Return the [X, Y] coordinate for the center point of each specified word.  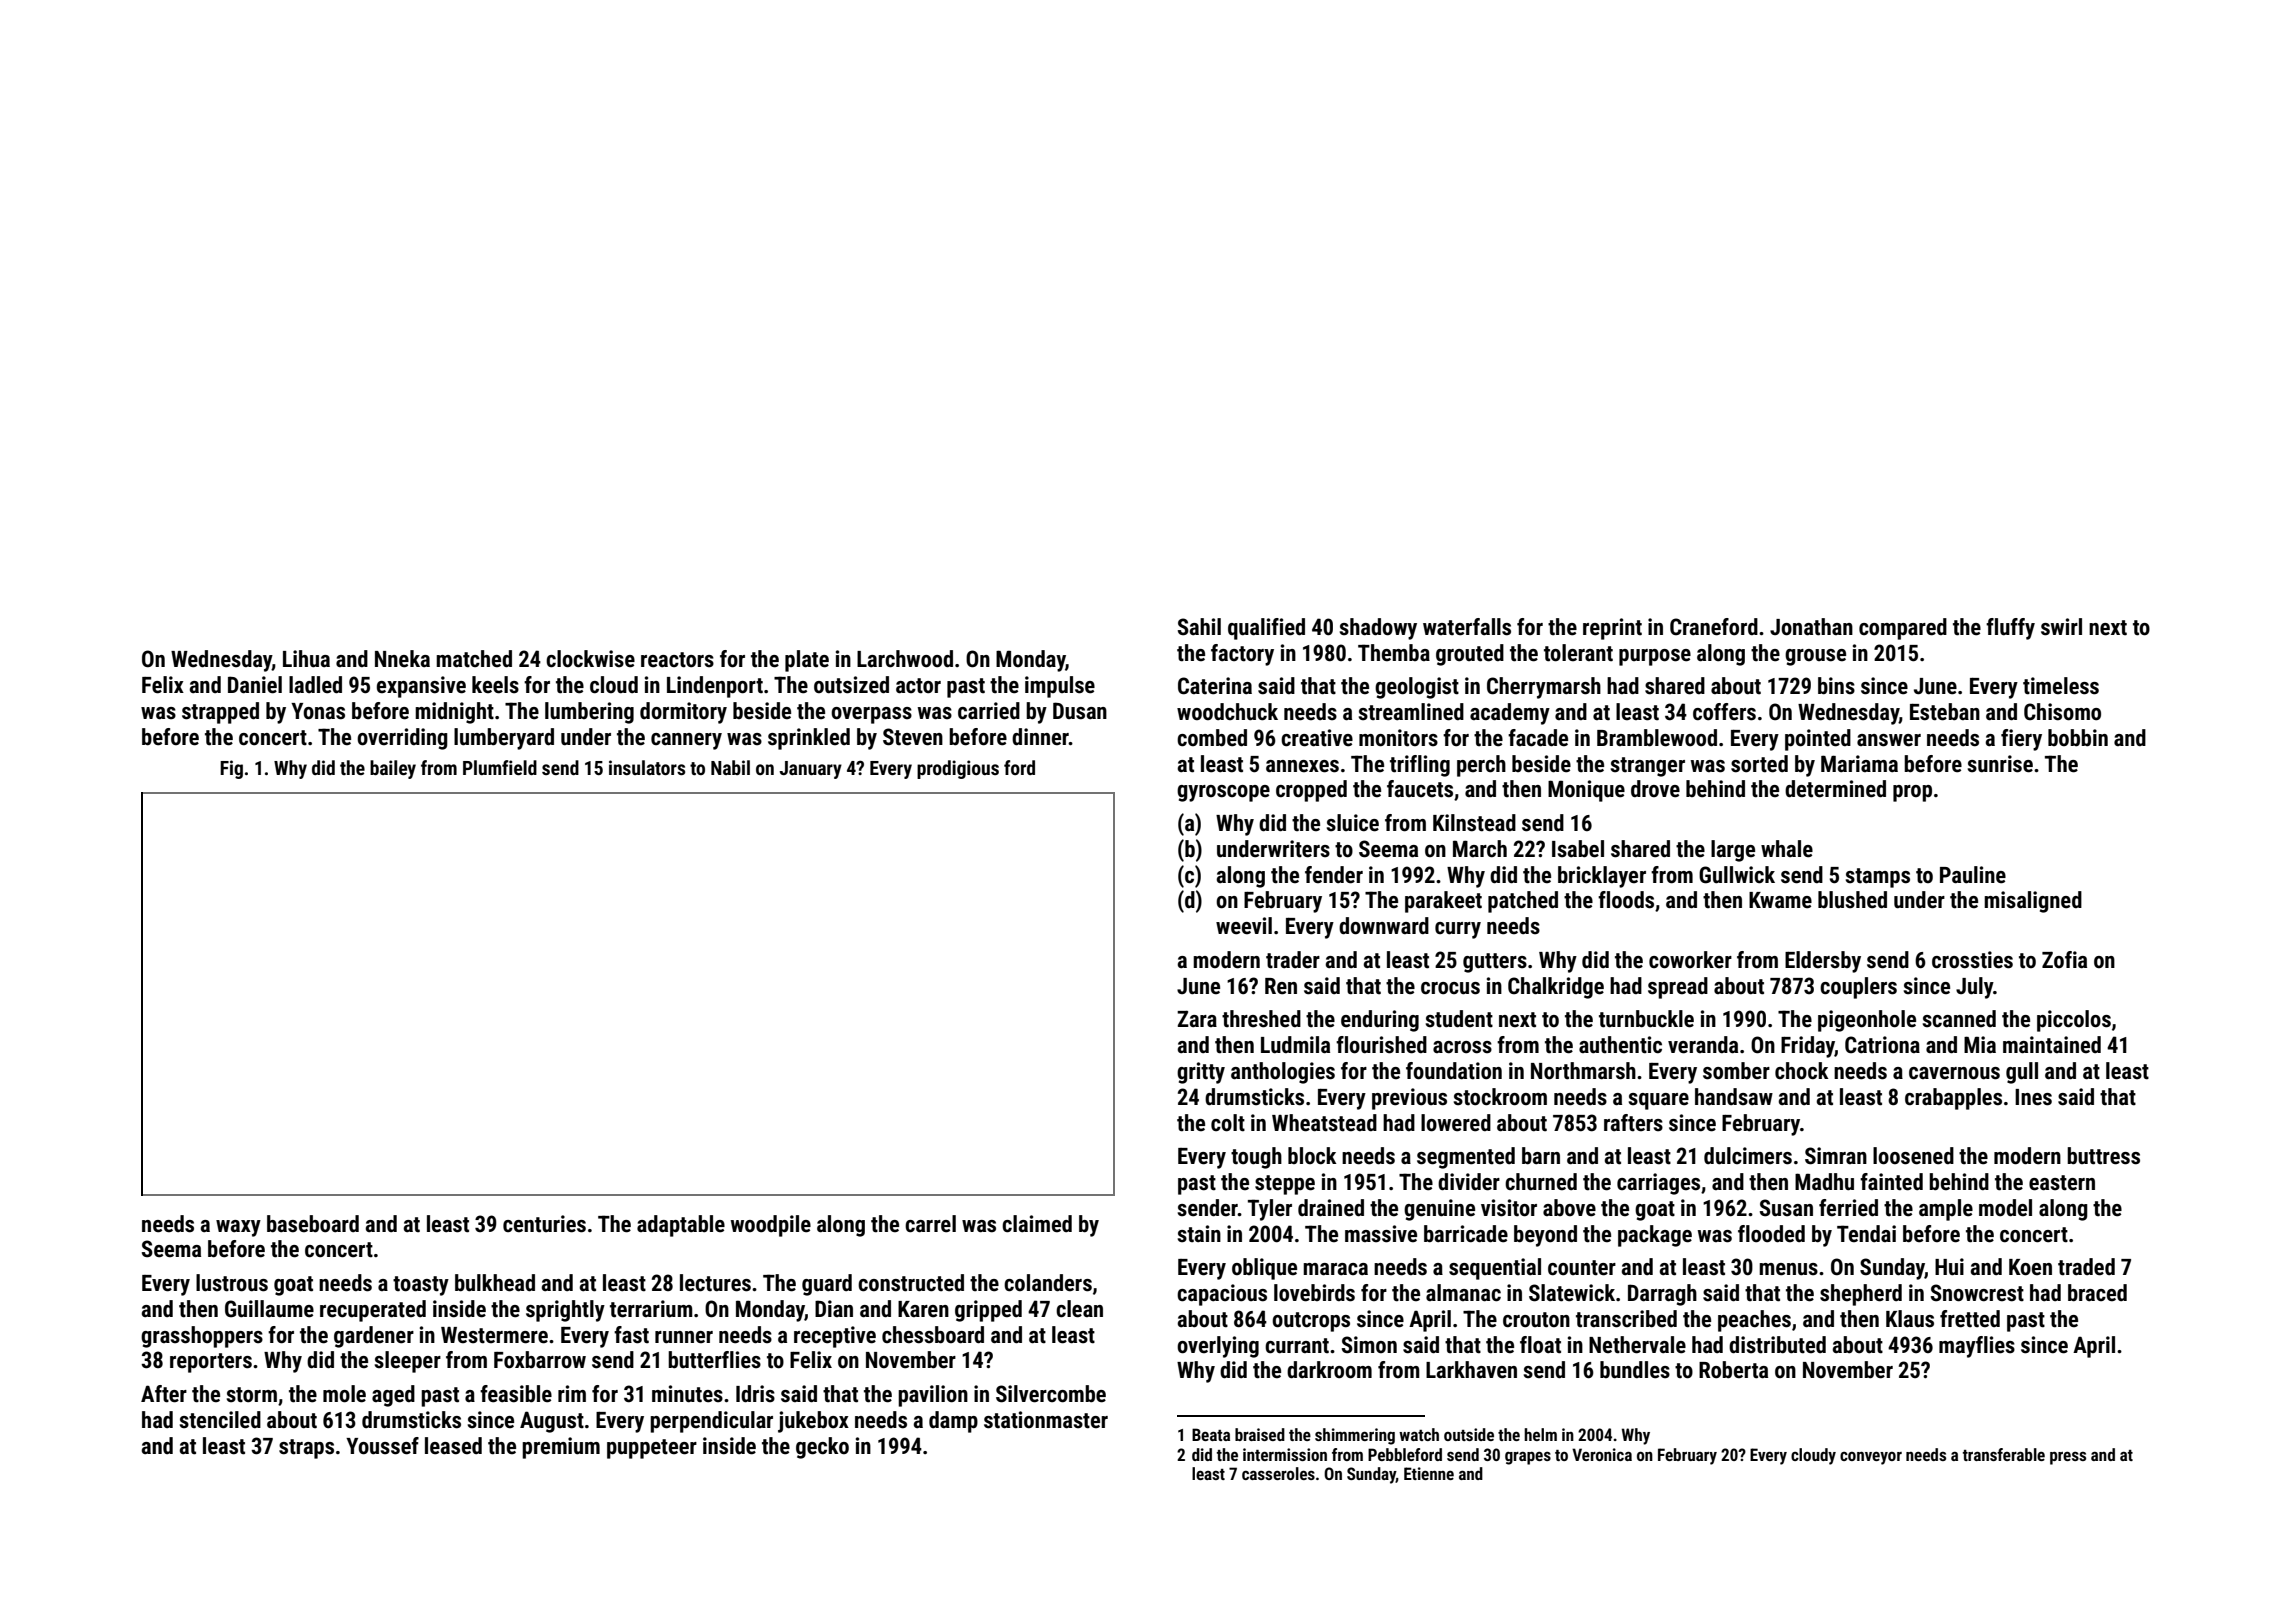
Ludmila [1295, 1045]
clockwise [590, 659]
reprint [1612, 629]
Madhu [1824, 1182]
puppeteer [652, 1449]
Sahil [1199, 627]
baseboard [313, 1224]
